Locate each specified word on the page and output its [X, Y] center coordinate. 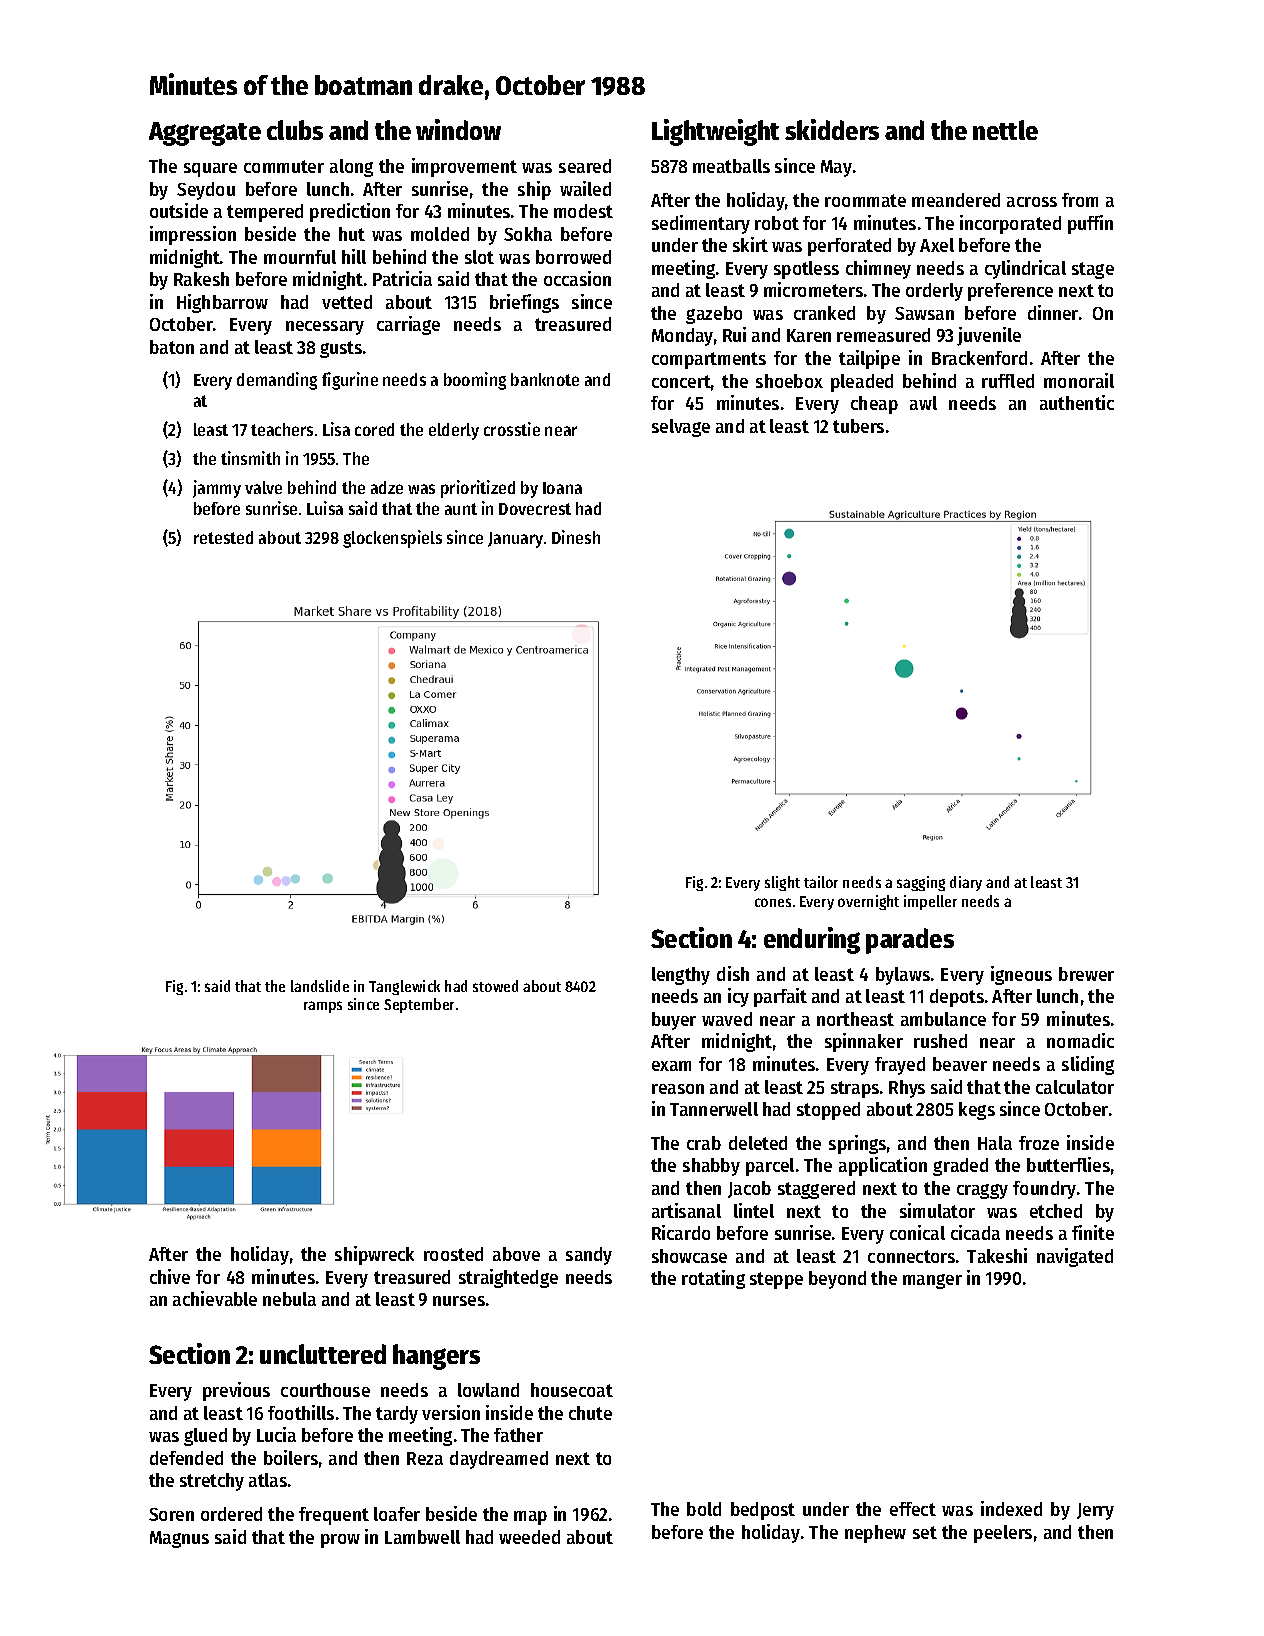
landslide [320, 986]
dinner [1053, 312]
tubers [858, 426]
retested [223, 537]
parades [910, 941]
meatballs [731, 166]
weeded [529, 1537]
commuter [284, 166]
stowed [495, 986]
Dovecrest [535, 509]
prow [340, 1541]
